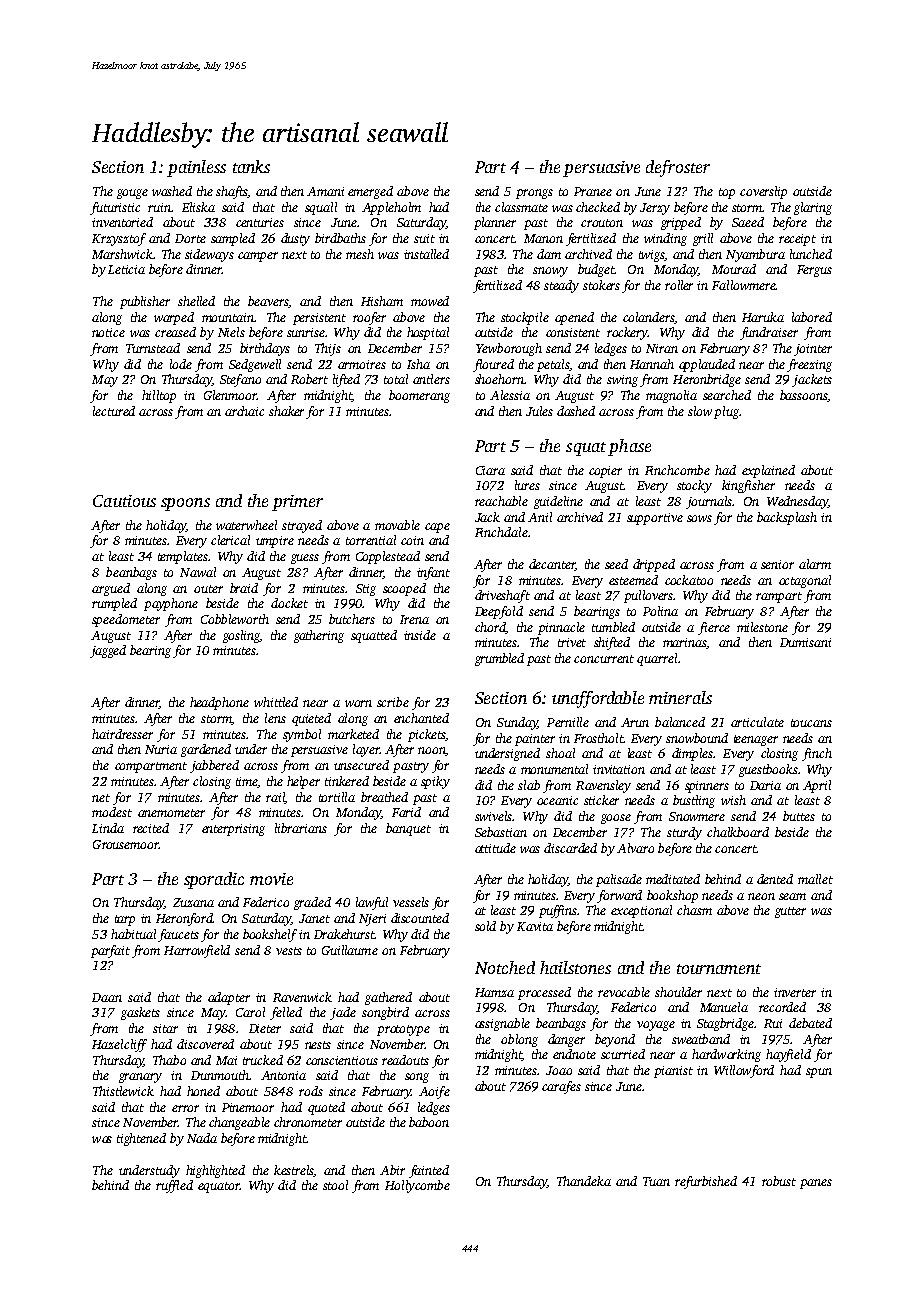 This page has height=1308, width=924. Describe the element at coordinates (519, 1040) in the page. I see `oblong` at that location.
